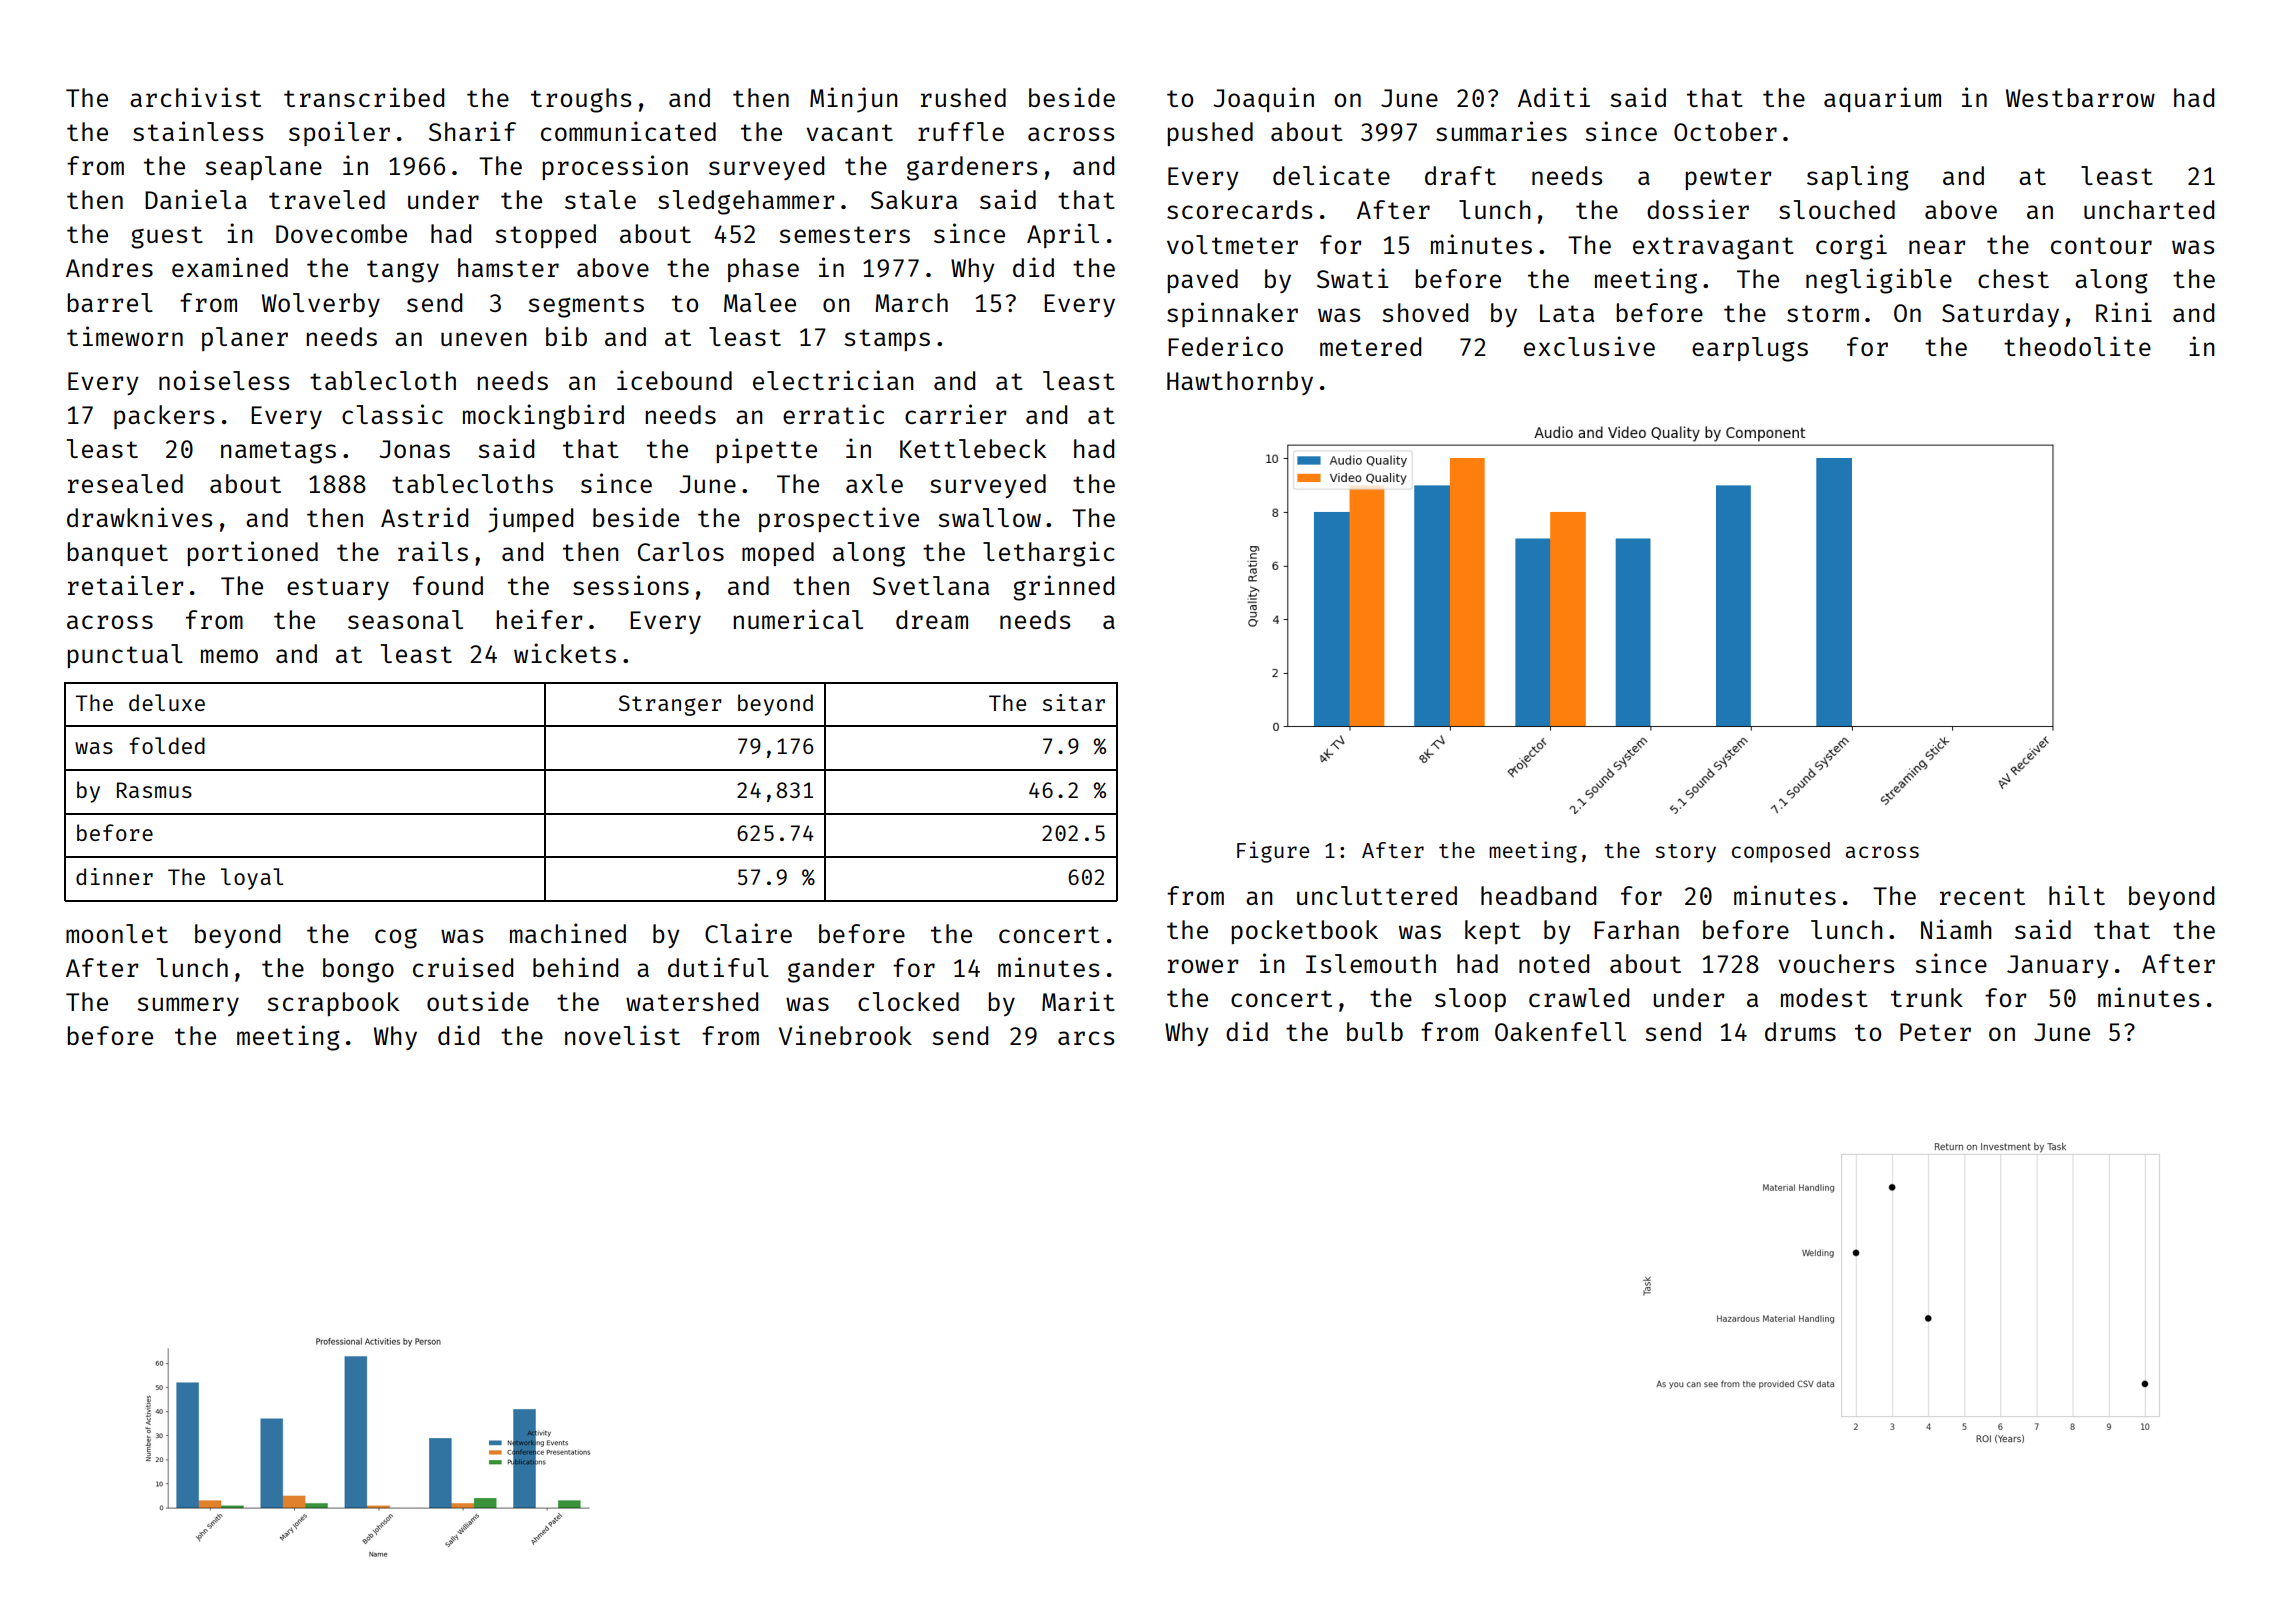  I want to click on grinned, so click(1063, 588).
